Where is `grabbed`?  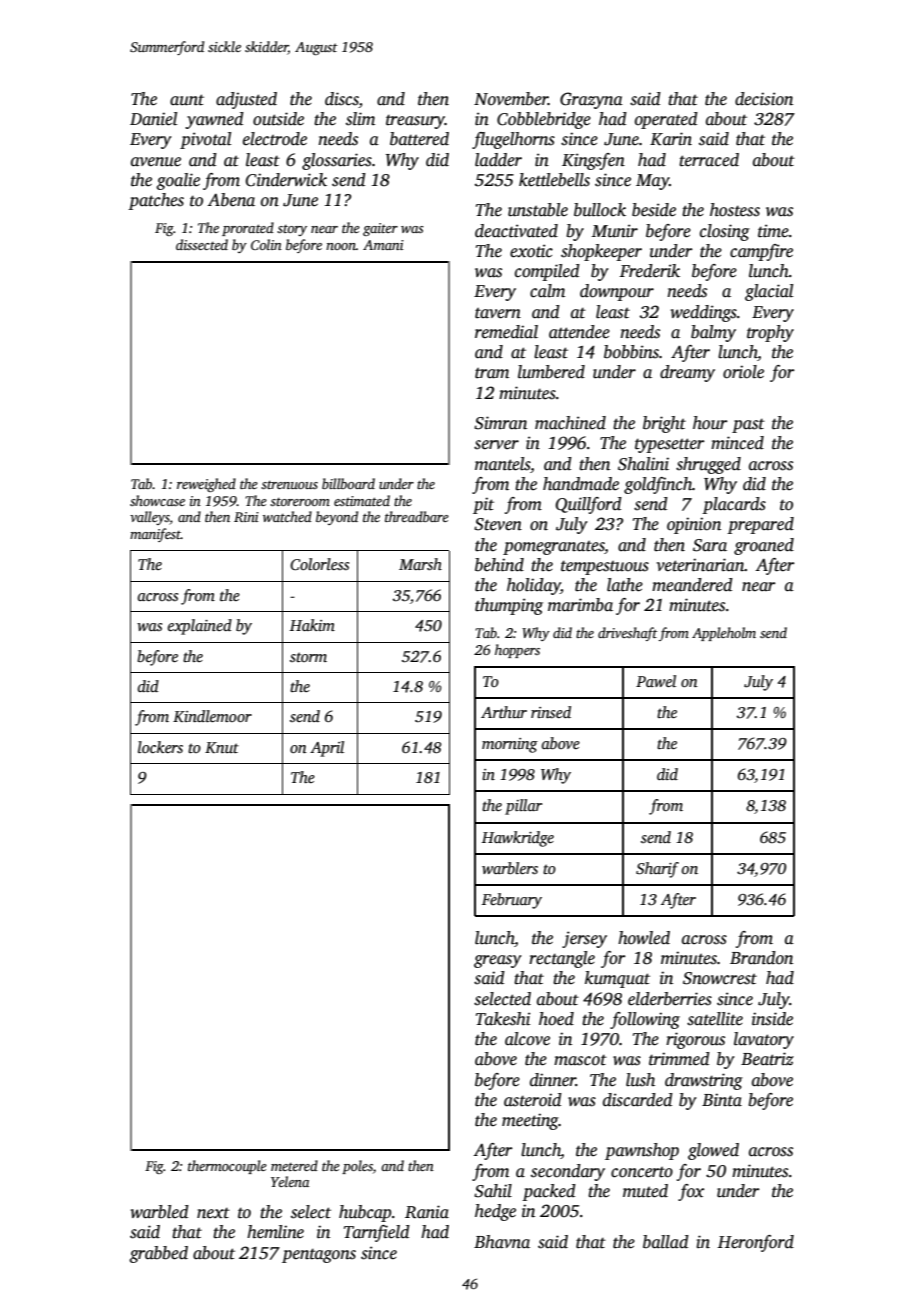
grabbed is located at coordinates (158, 1254).
